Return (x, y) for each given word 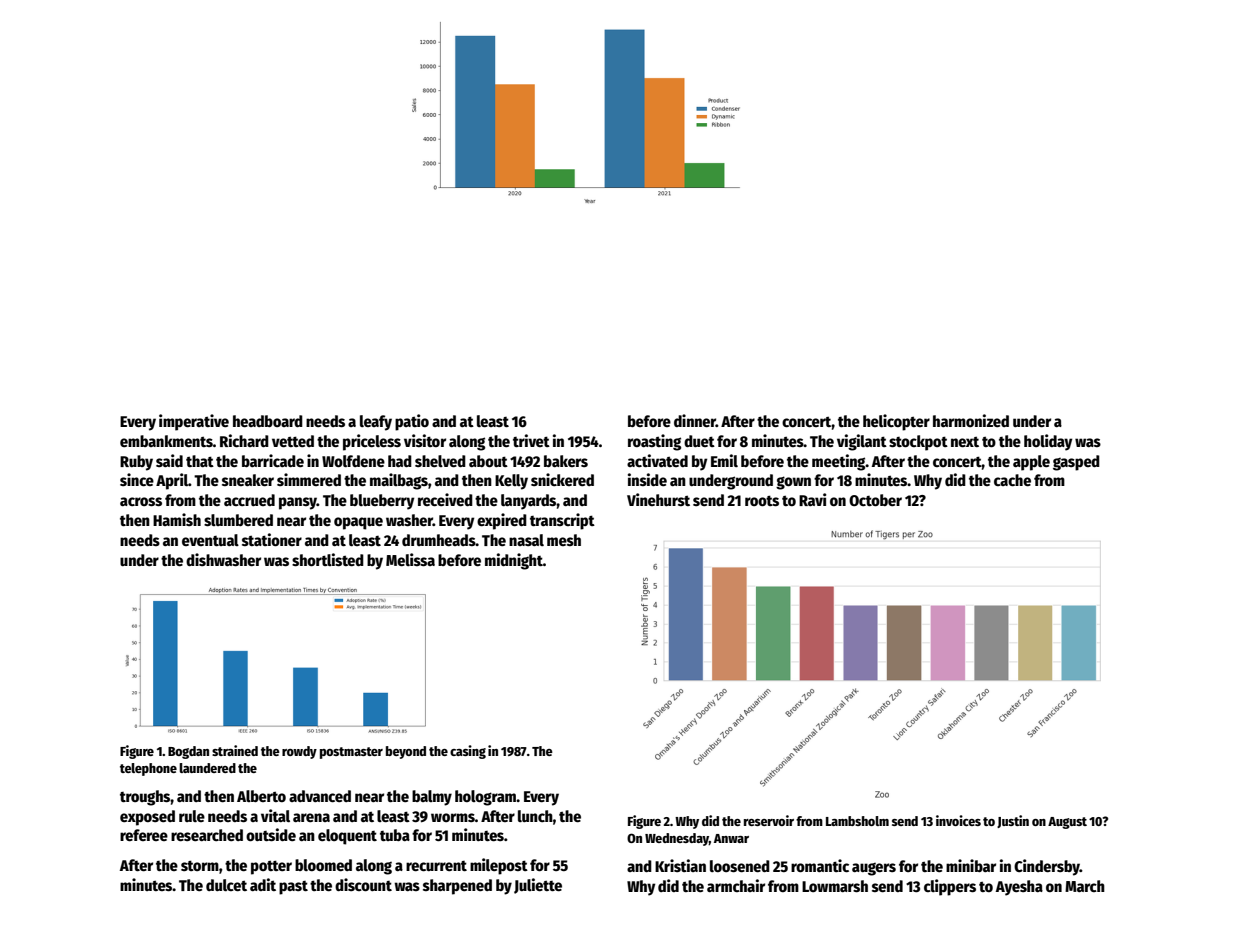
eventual (210, 540)
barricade (273, 460)
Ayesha (1019, 888)
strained (235, 750)
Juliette (538, 886)
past (293, 888)
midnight (514, 561)
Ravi (812, 499)
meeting (839, 462)
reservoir (769, 820)
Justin (1013, 821)
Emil (724, 460)
